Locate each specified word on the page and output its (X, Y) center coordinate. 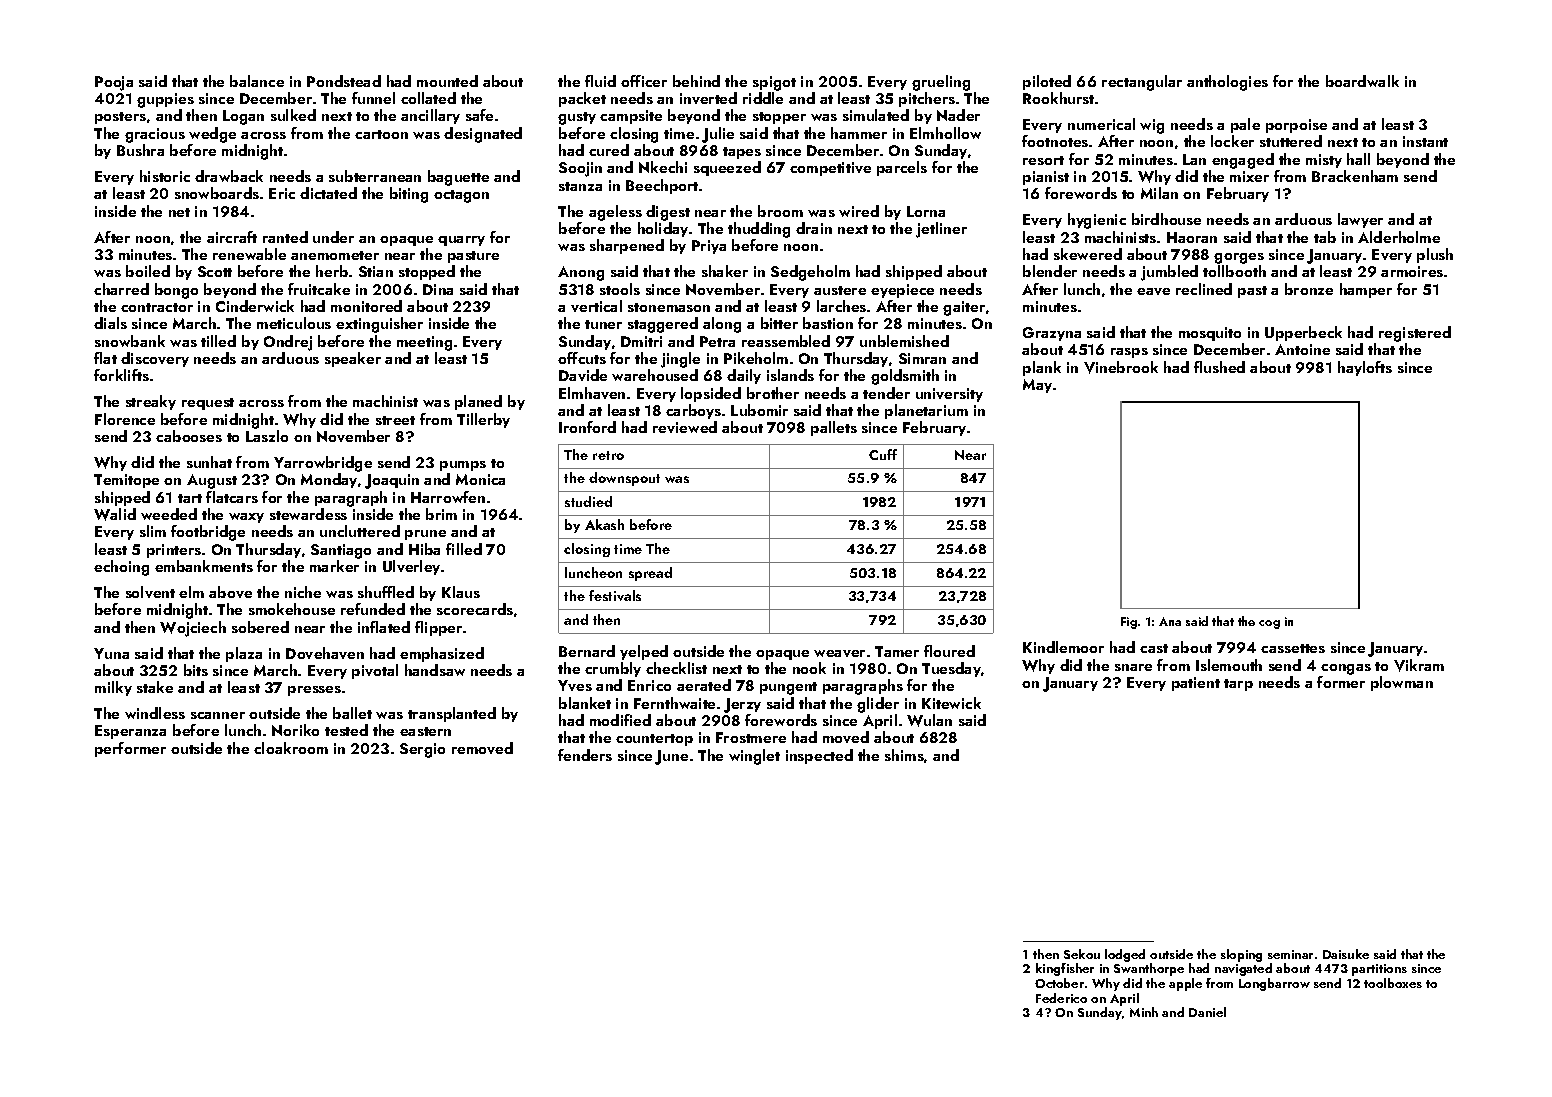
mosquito (1210, 334)
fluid (600, 81)
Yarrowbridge (323, 464)
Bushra (140, 150)
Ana (1170, 621)
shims (904, 755)
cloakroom (291, 748)
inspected (819, 756)
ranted (285, 237)
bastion (828, 323)
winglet (754, 757)
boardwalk (1362, 81)
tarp (1238, 685)
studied (588, 501)
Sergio (422, 750)
